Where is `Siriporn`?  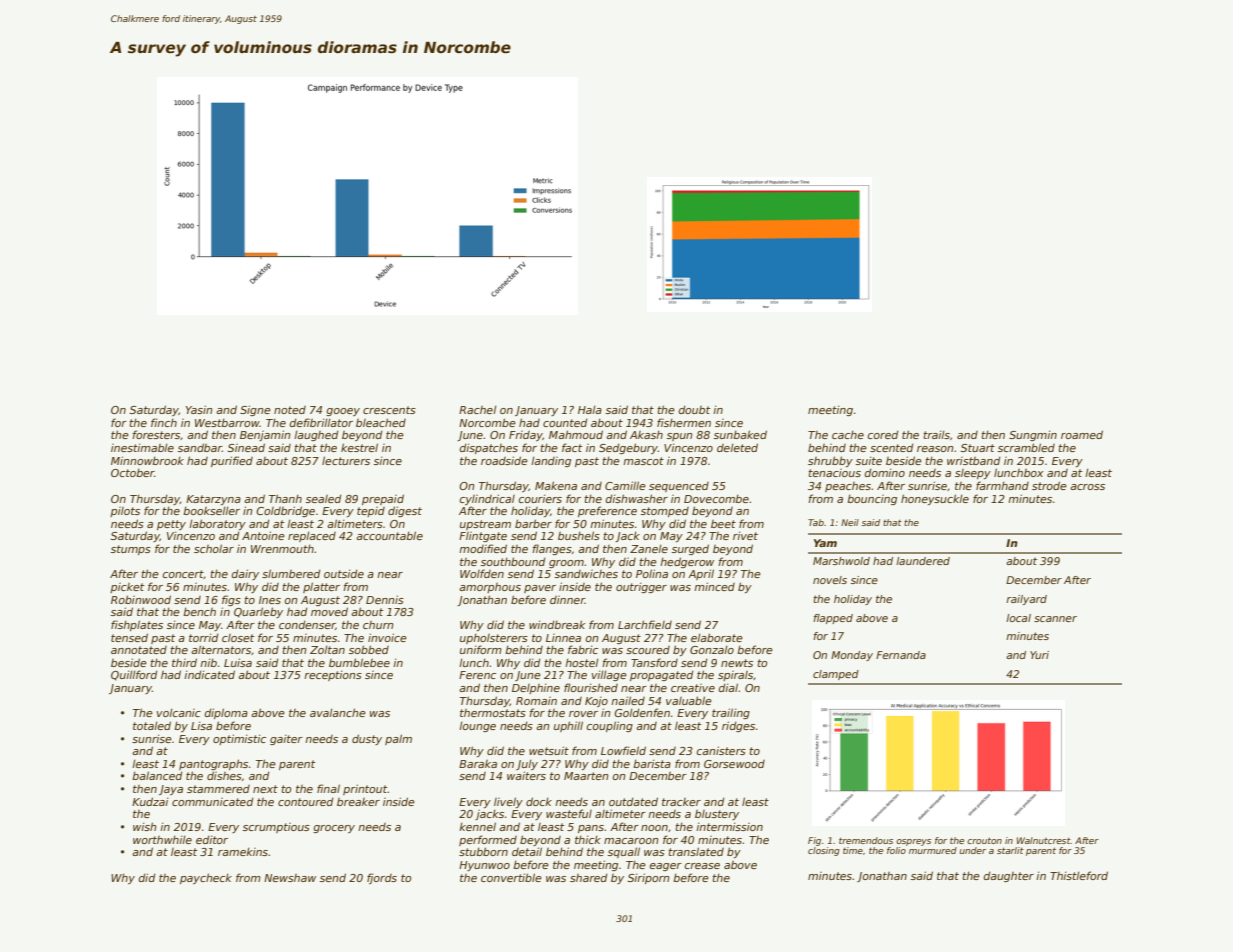
Siriporn is located at coordinates (649, 878).
